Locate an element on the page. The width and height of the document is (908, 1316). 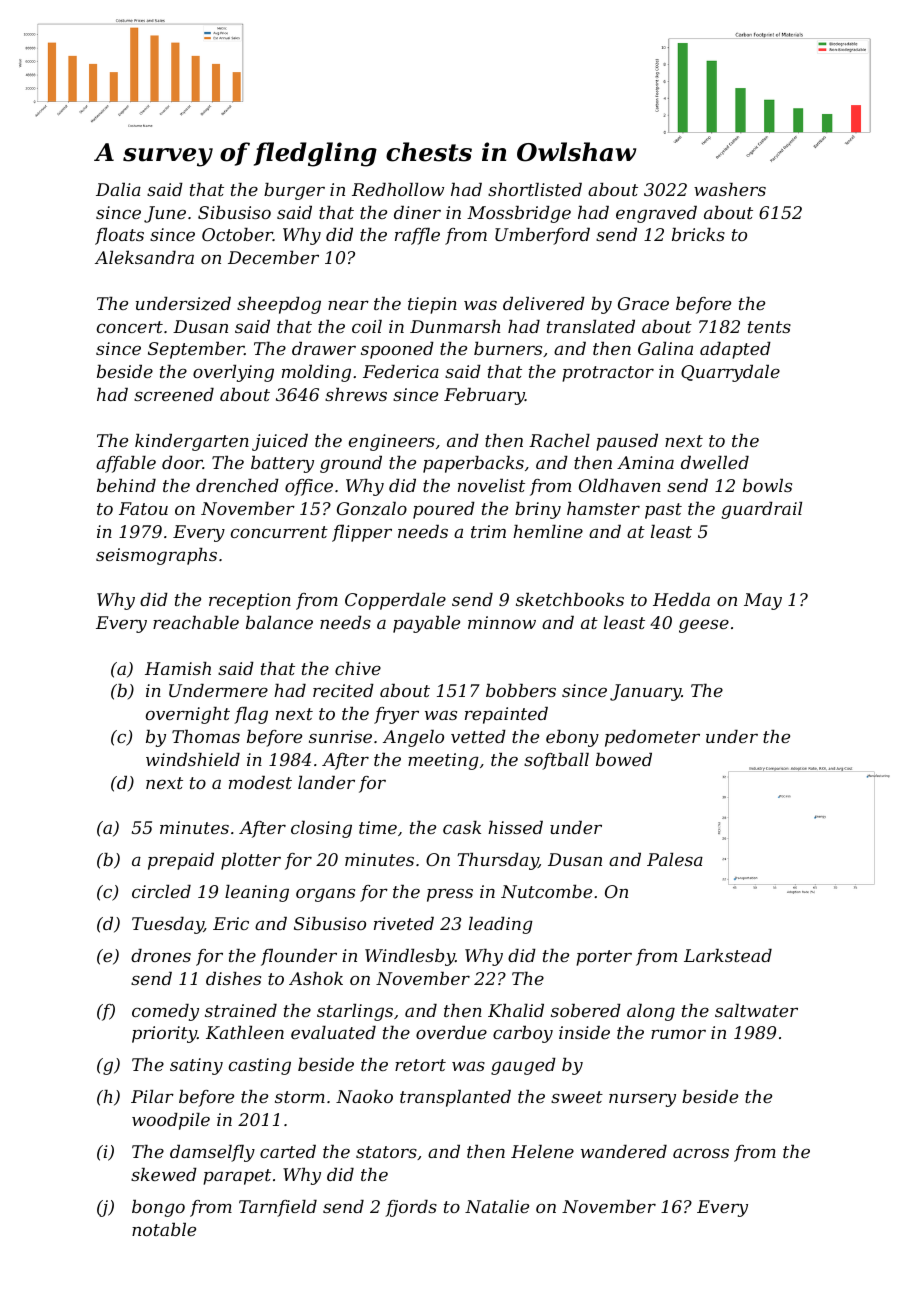
Redhollow is located at coordinates (398, 189).
